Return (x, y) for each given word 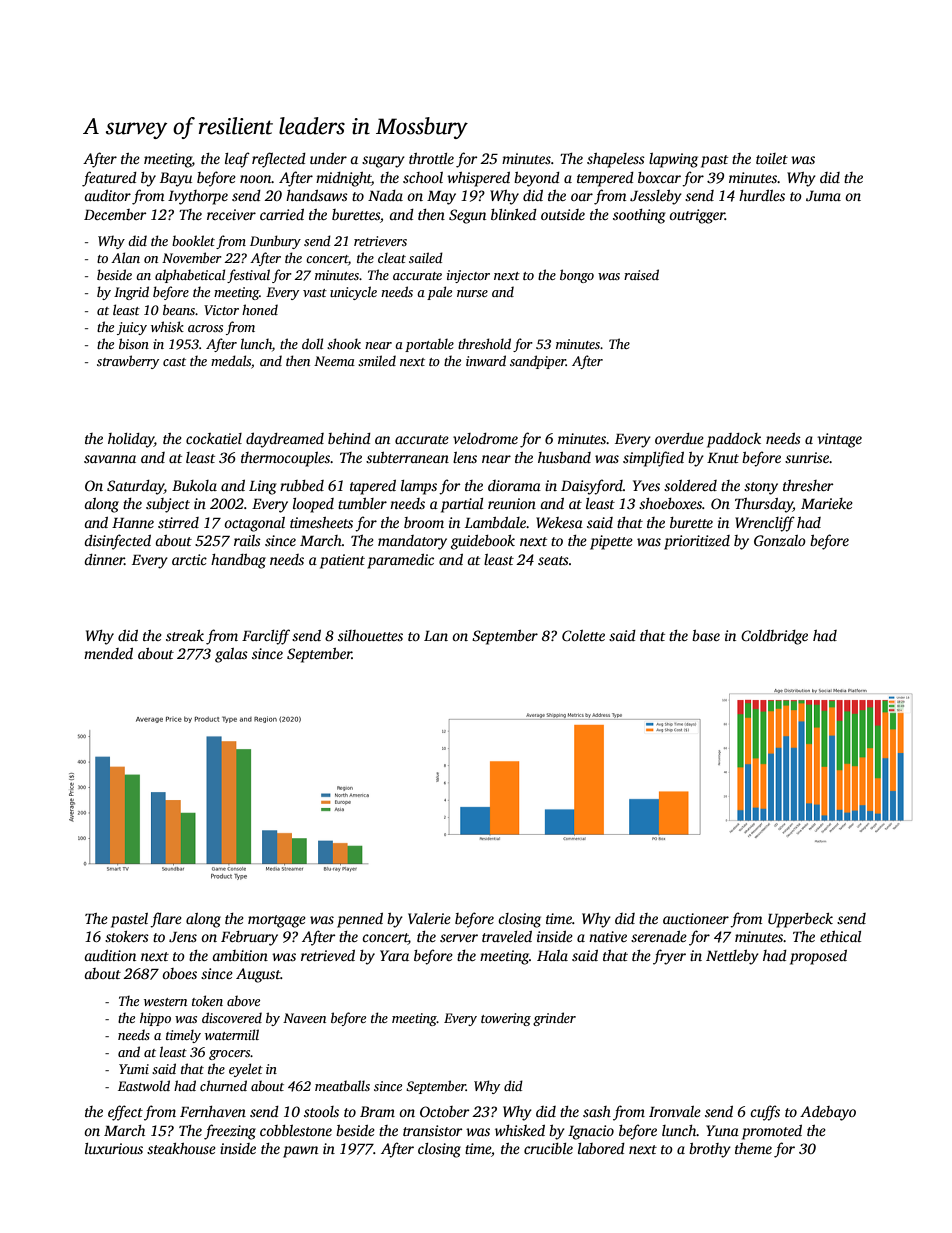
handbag (238, 561)
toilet (772, 158)
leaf (237, 160)
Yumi (134, 1069)
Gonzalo (780, 540)
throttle (431, 158)
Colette (583, 635)
